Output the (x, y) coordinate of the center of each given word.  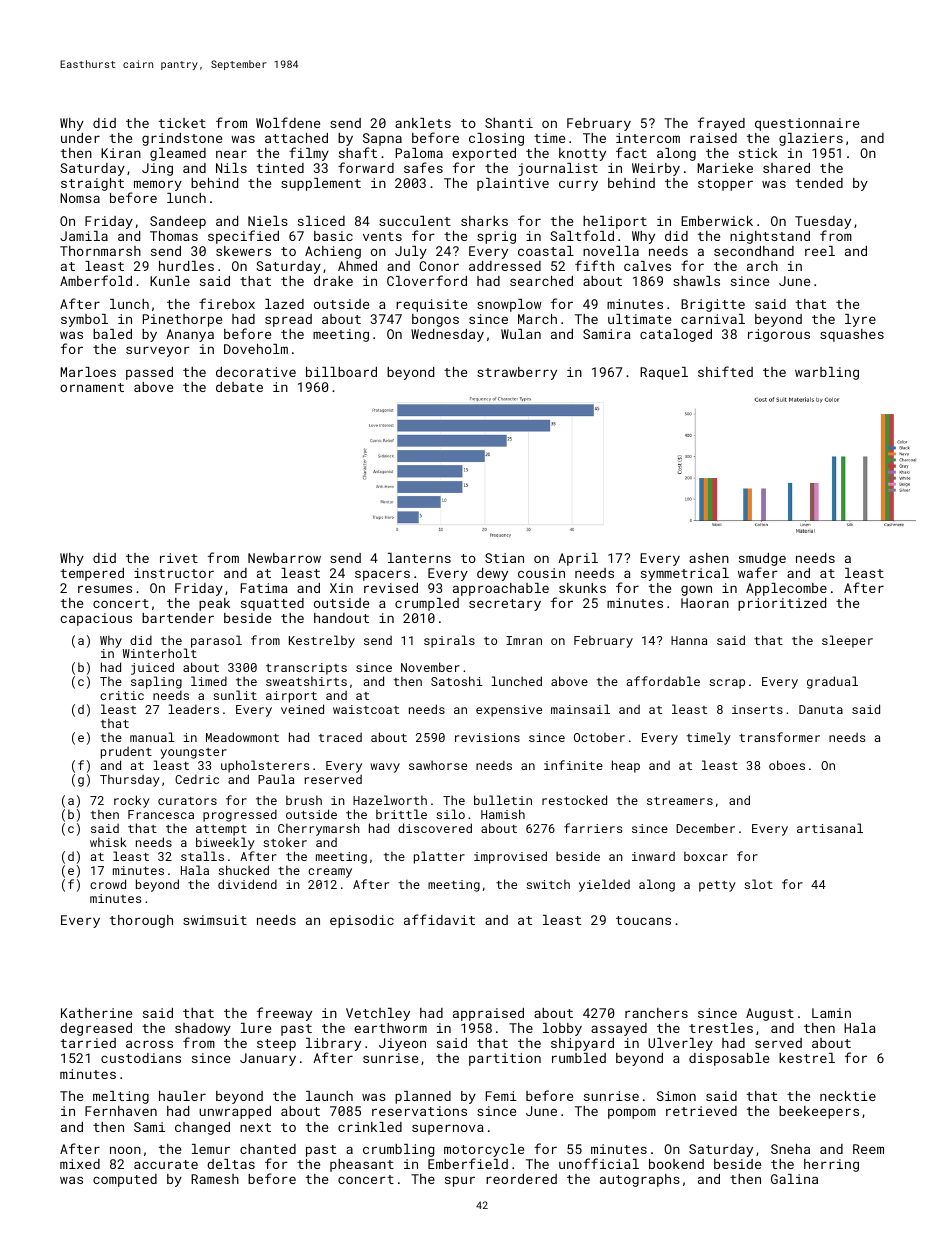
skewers (243, 251)
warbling (827, 373)
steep (276, 1045)
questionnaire (807, 124)
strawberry (517, 373)
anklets (423, 123)
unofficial (599, 1163)
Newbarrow (284, 558)
